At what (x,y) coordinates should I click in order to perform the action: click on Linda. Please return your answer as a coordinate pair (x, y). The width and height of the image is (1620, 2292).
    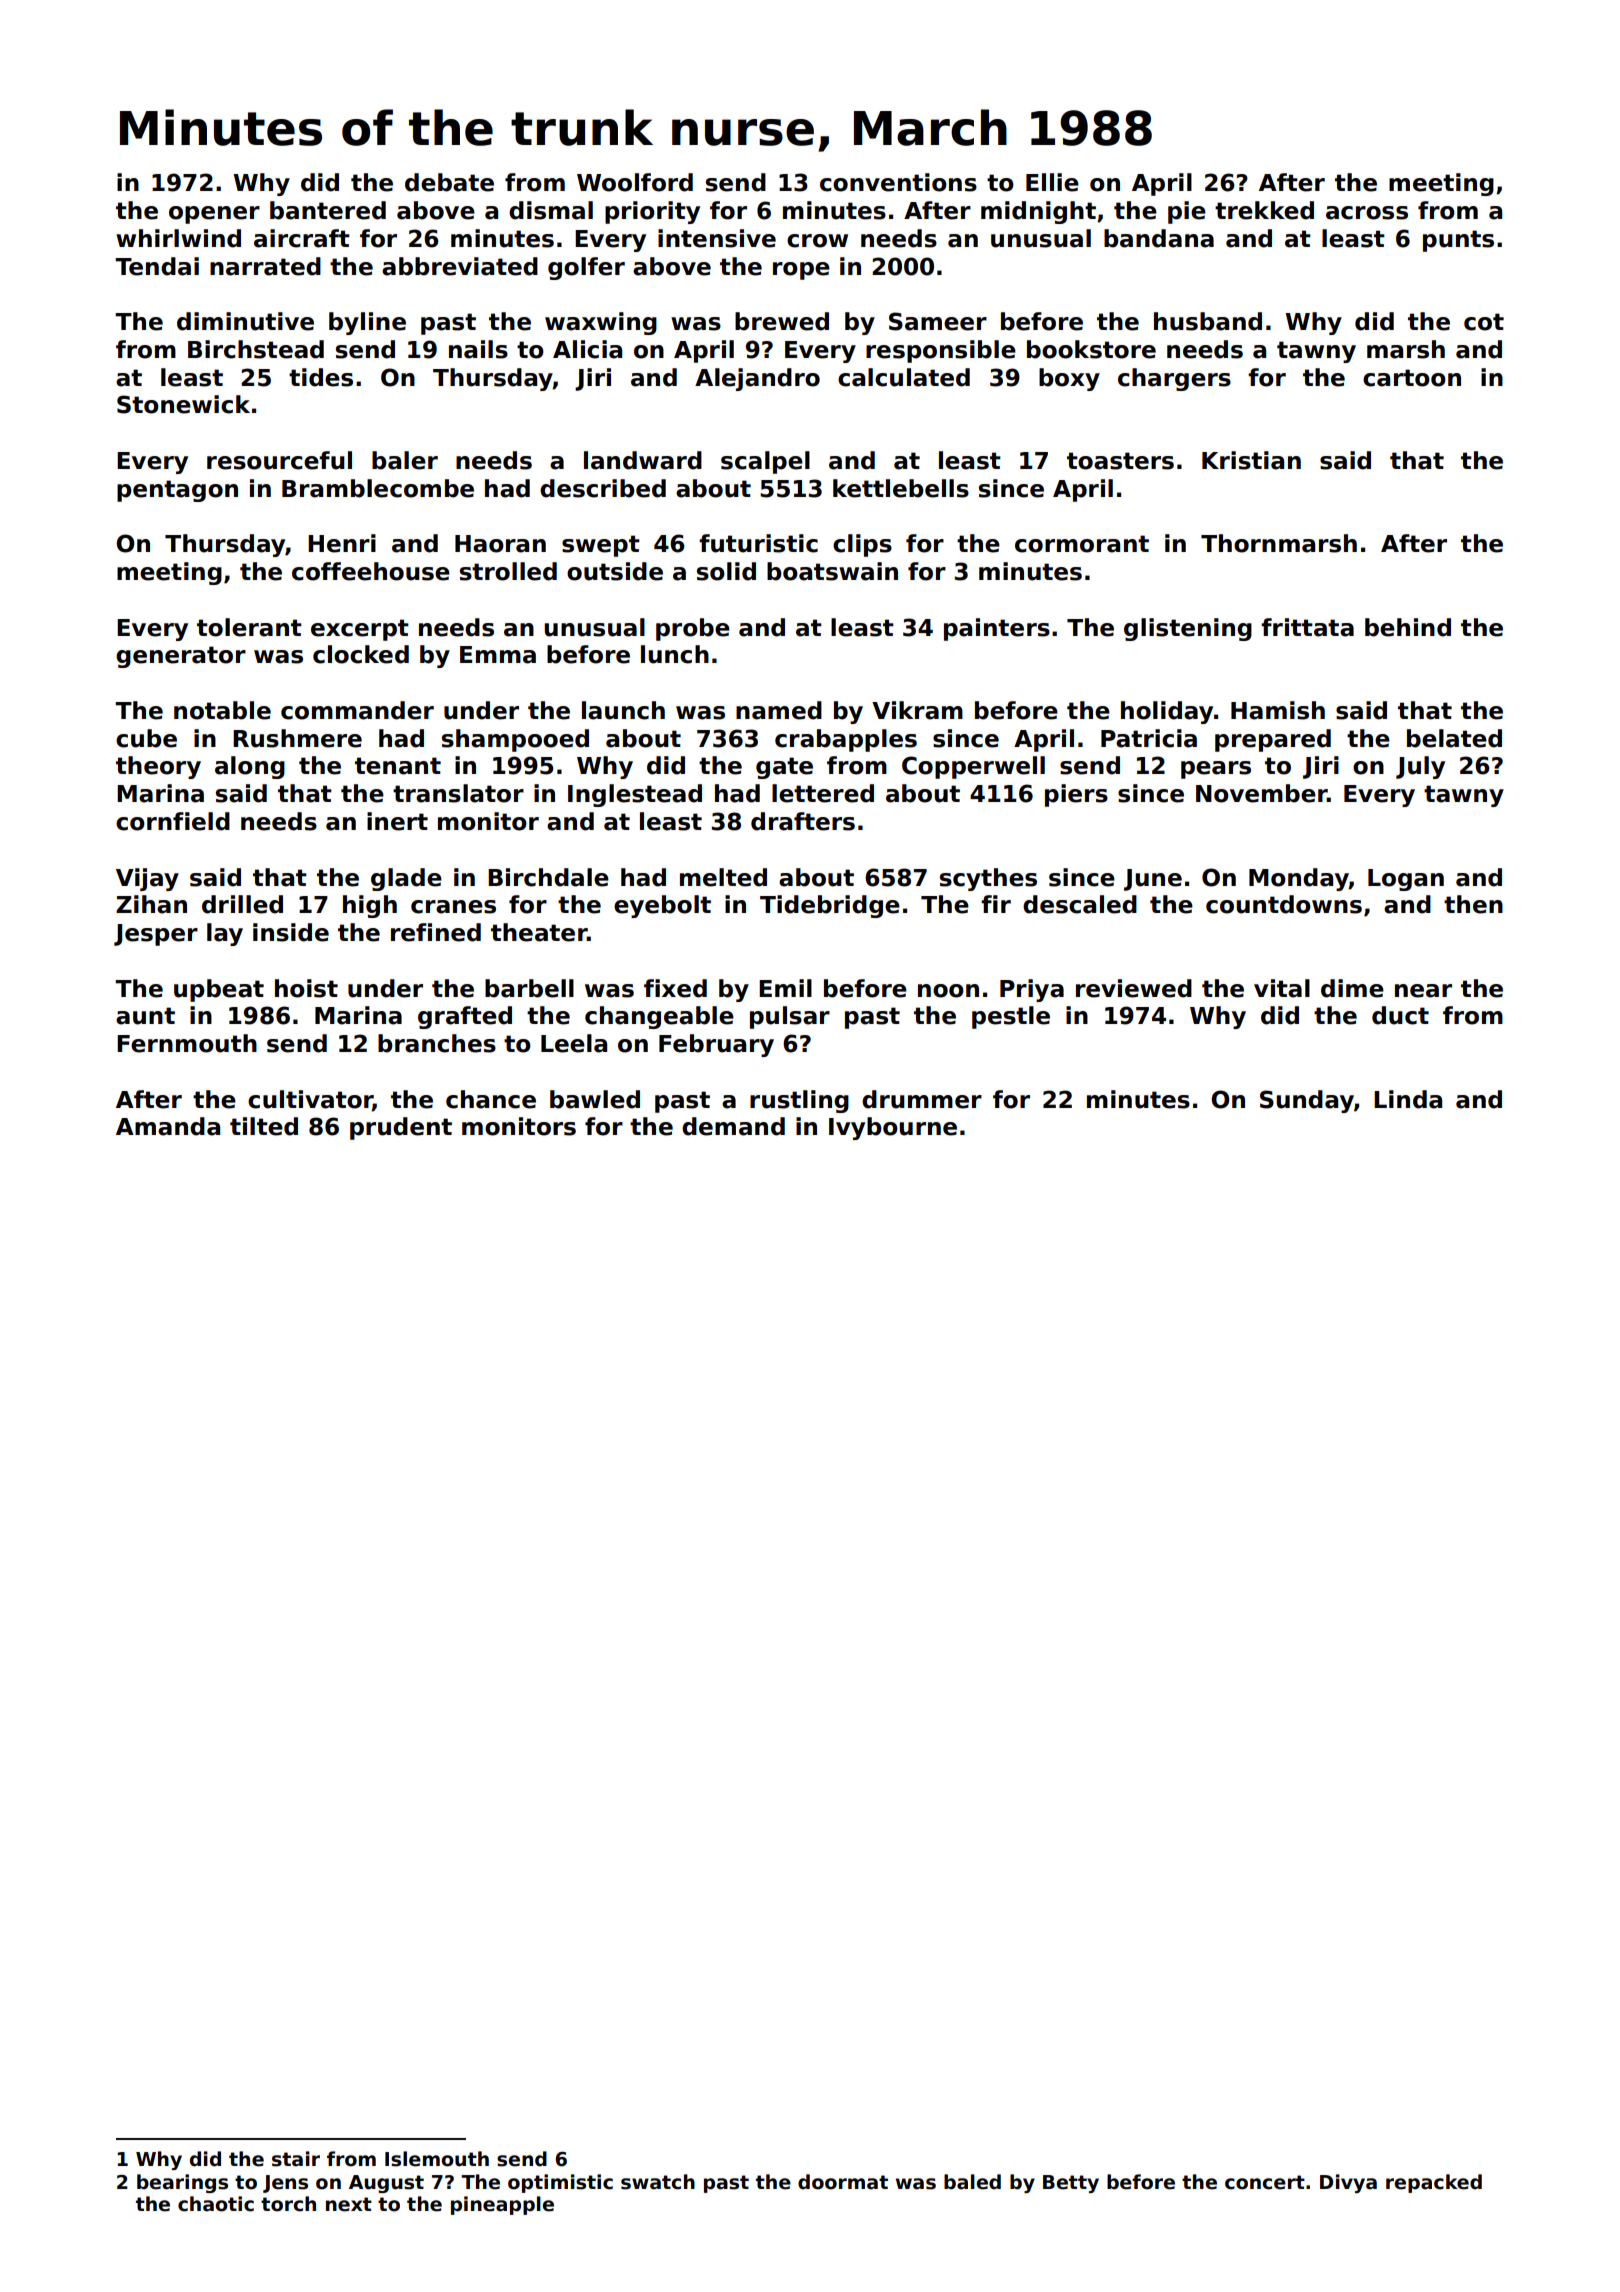
    Looking at the image, I should click on (1408, 1099).
